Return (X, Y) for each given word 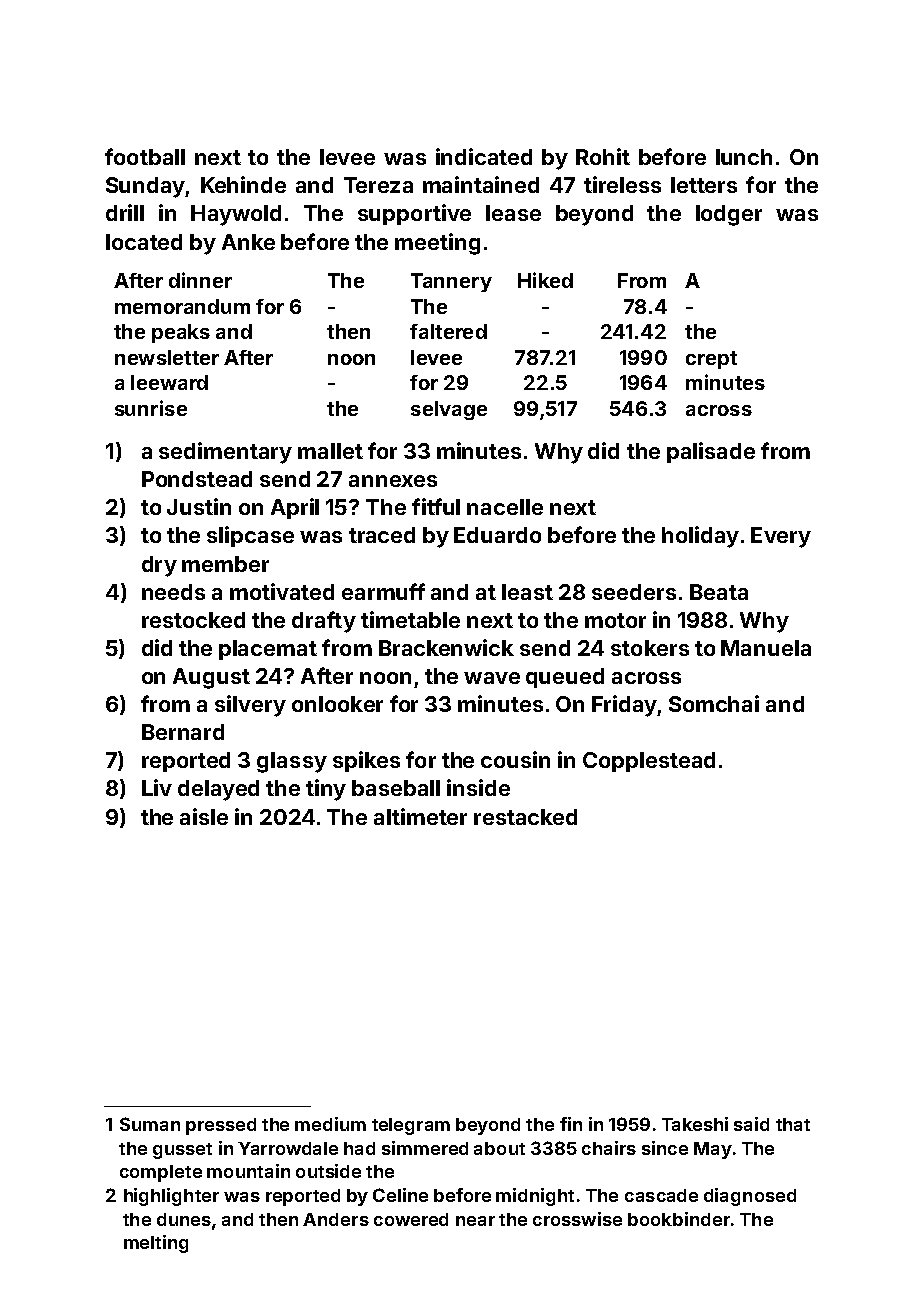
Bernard (183, 732)
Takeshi (695, 1124)
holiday (700, 537)
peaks (181, 333)
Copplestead (649, 762)
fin (571, 1124)
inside (478, 787)
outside (328, 1171)
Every (781, 537)
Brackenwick (446, 647)
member (225, 564)
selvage (449, 410)
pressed (221, 1126)
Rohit (603, 156)
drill (125, 212)
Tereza (378, 185)
